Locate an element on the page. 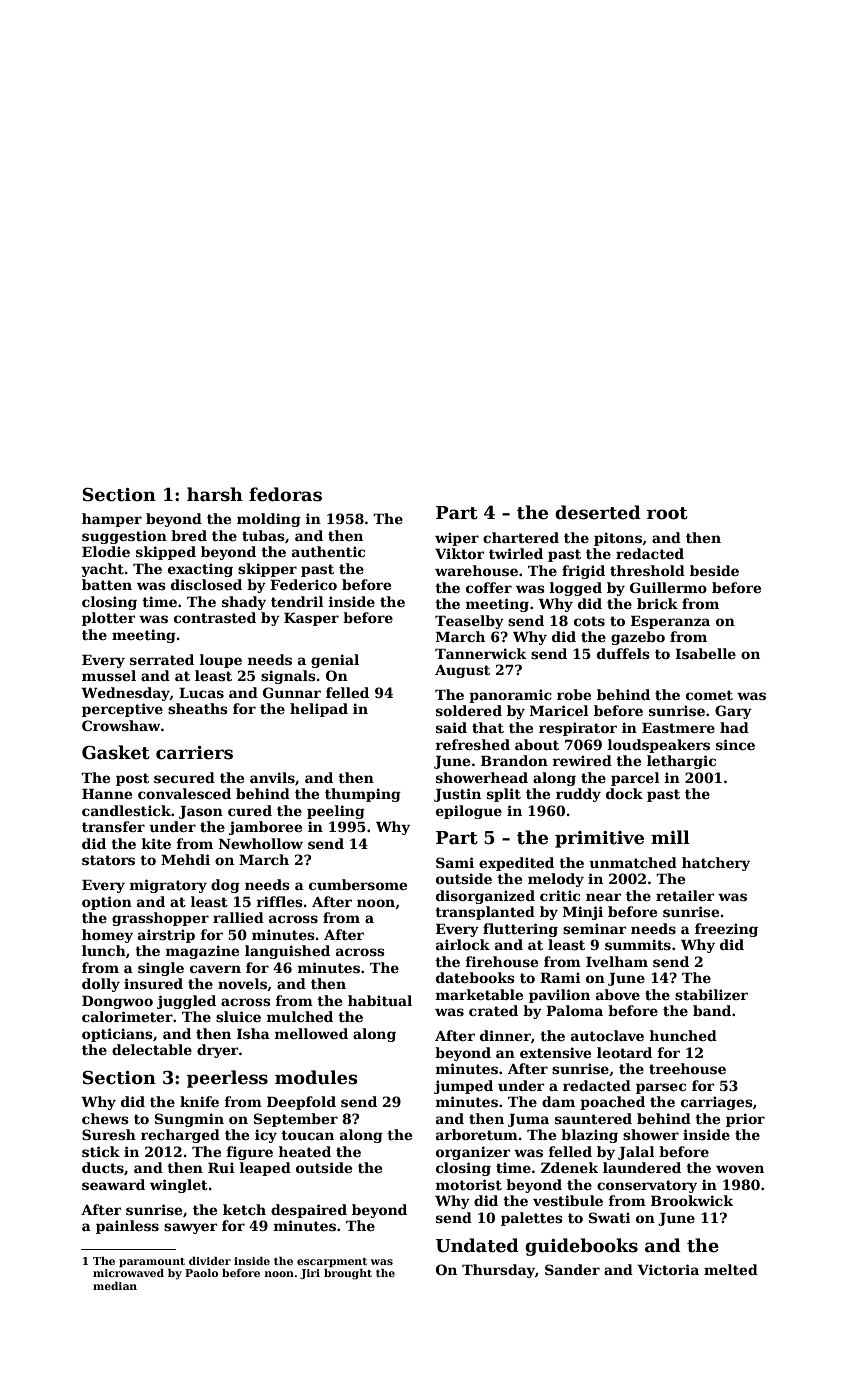 The image size is (849, 1400). mill is located at coordinates (670, 837).
